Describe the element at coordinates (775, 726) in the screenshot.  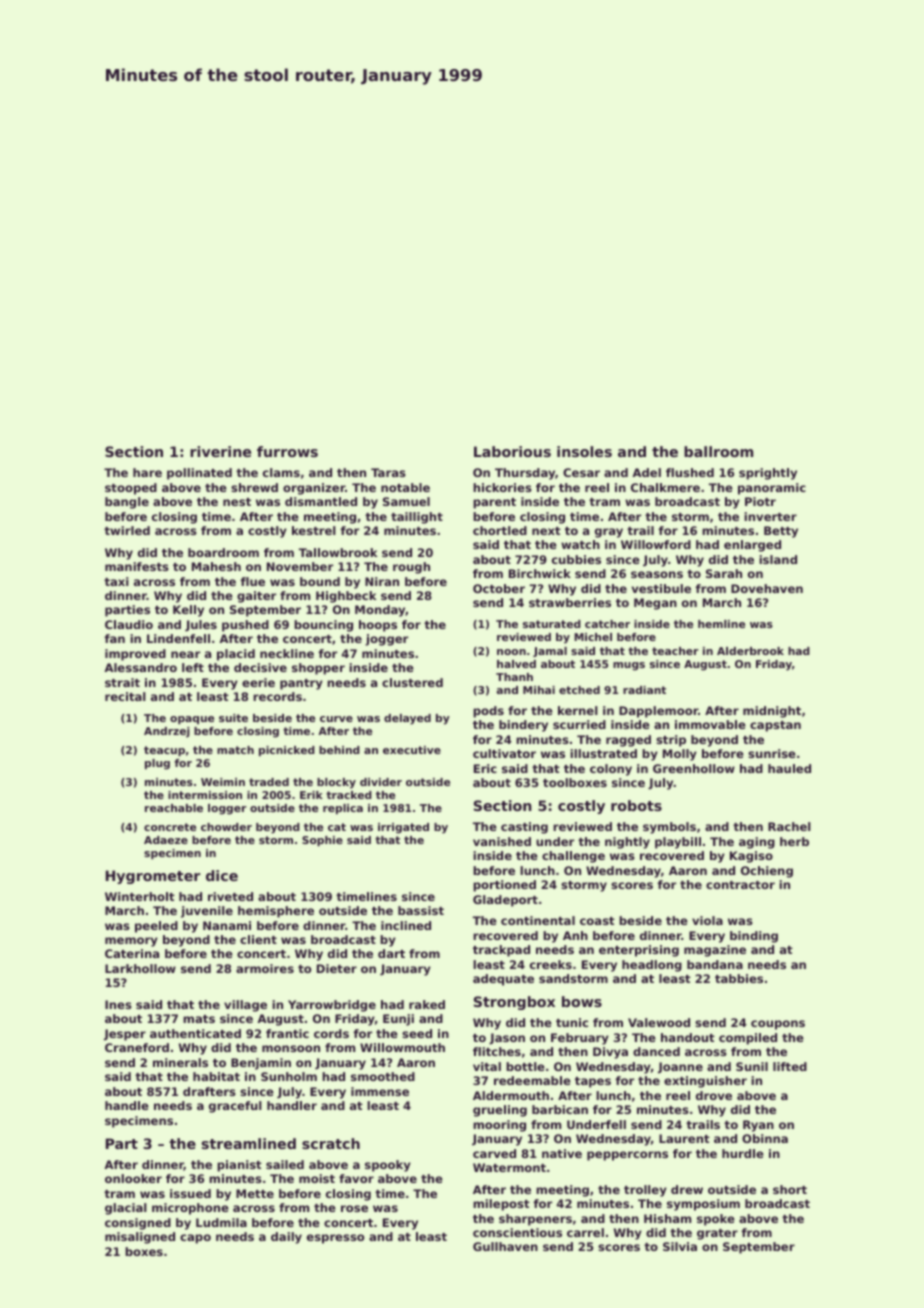
I see `capstan` at that location.
